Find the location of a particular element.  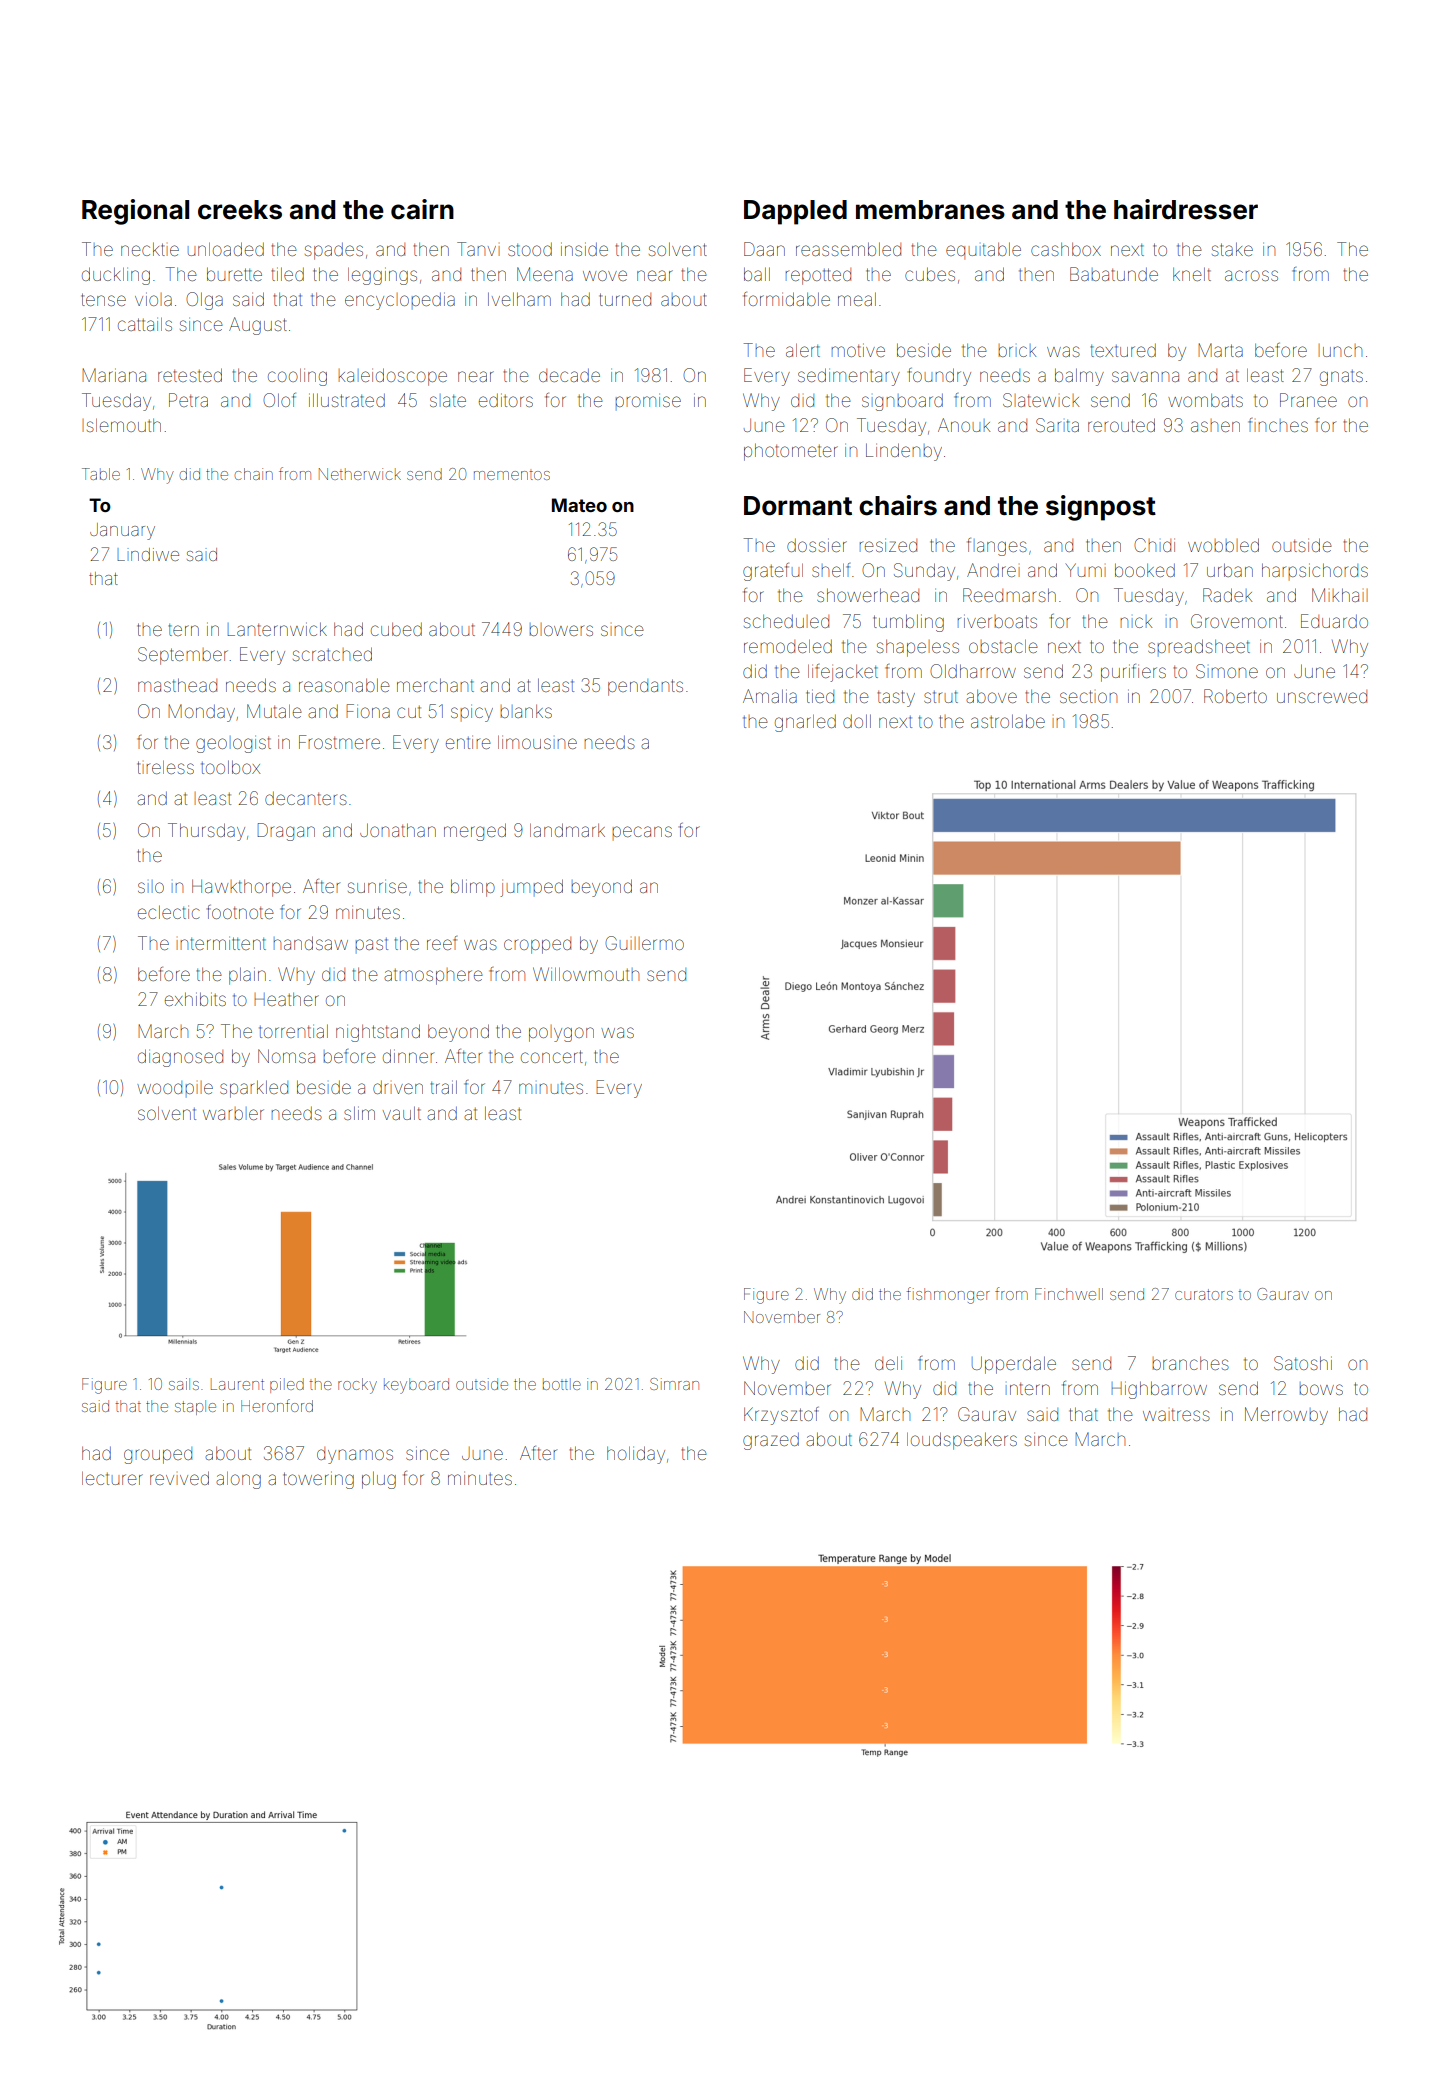

fishmonger is located at coordinates (948, 1295).
